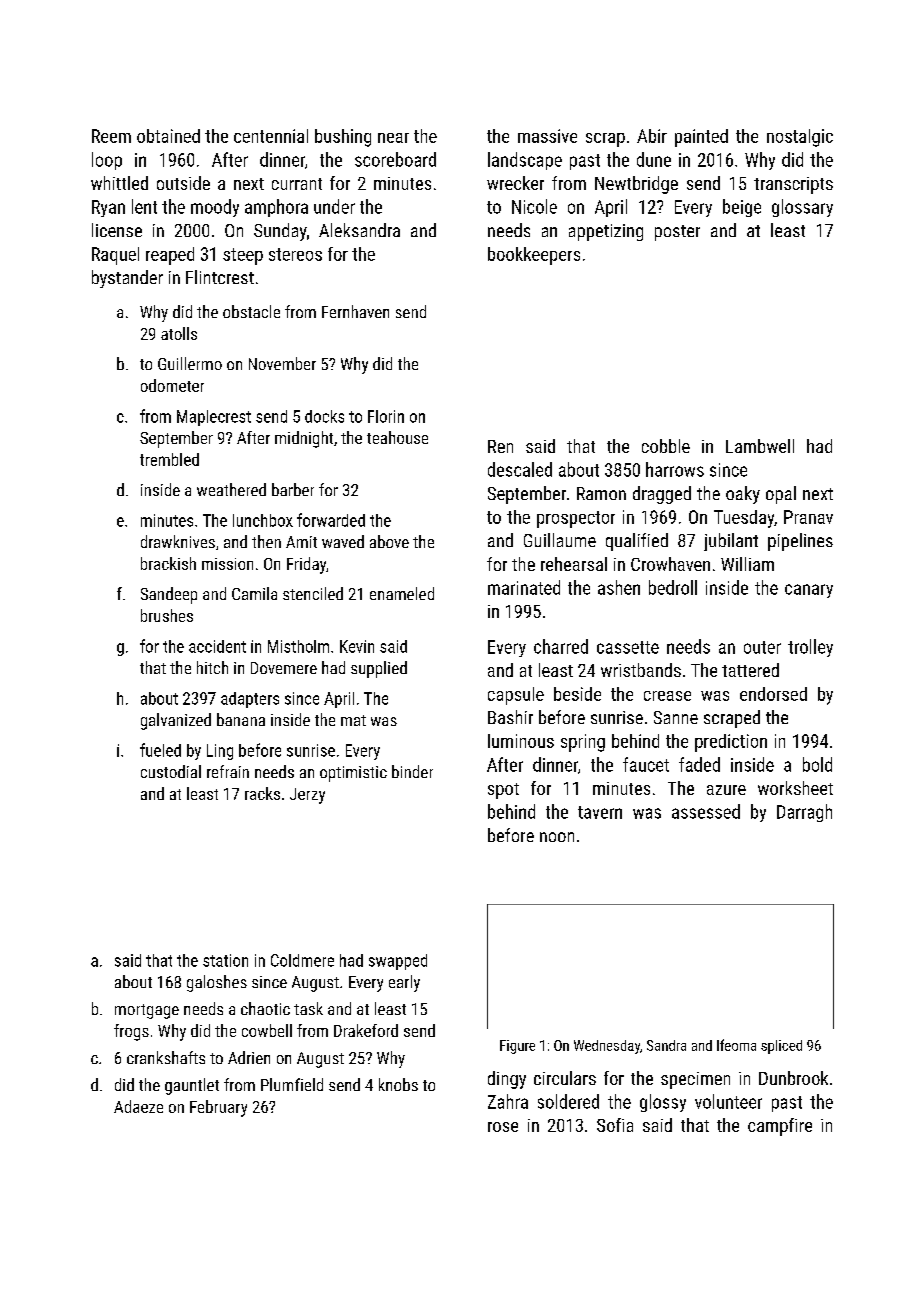  What do you see at coordinates (804, 813) in the page?
I see `Darragh` at bounding box center [804, 813].
